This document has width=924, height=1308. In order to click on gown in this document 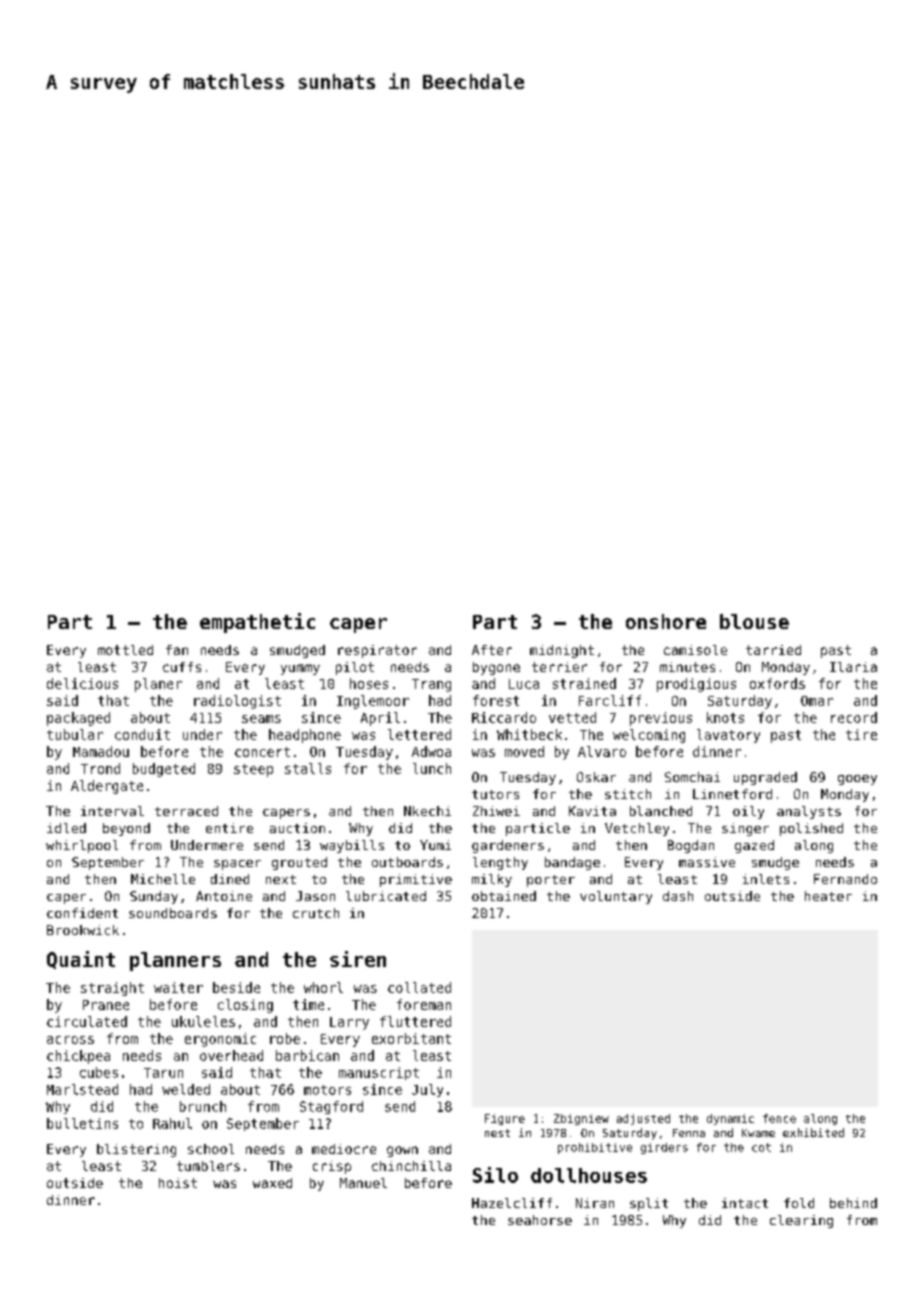, I will do `click(402, 1151)`.
